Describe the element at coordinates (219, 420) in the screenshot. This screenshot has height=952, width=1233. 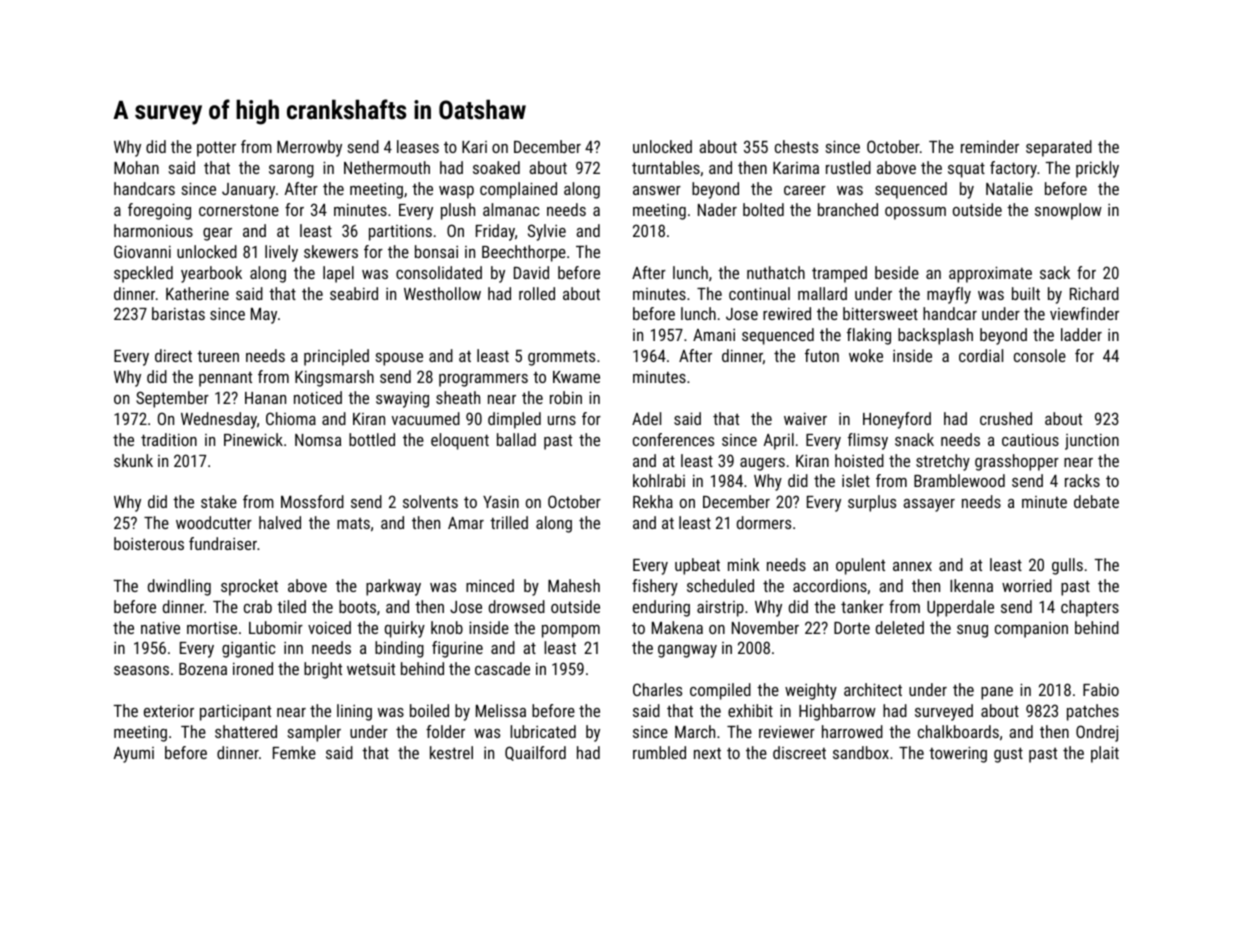
I see `Wednesday` at that location.
